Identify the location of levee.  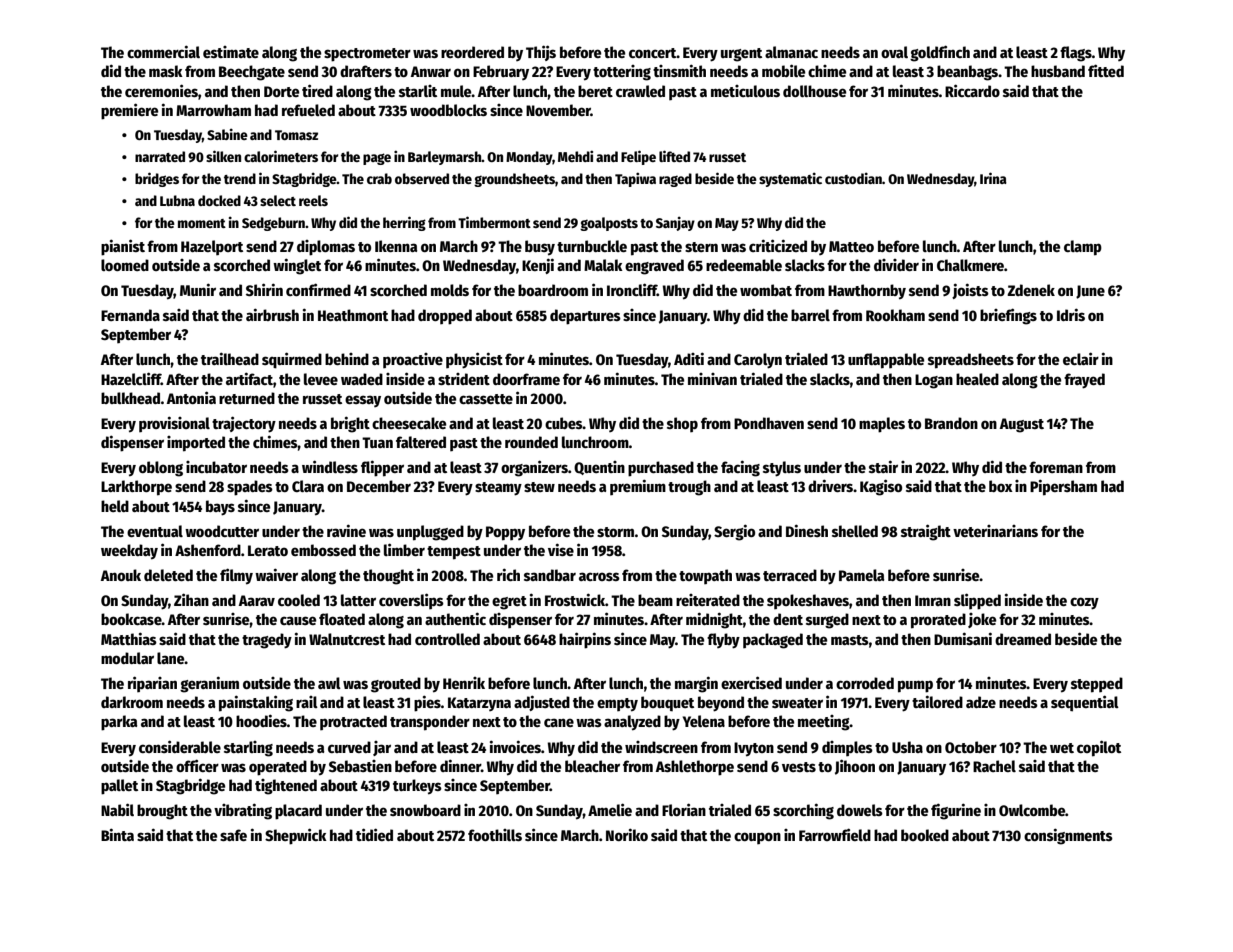
(321, 379).
